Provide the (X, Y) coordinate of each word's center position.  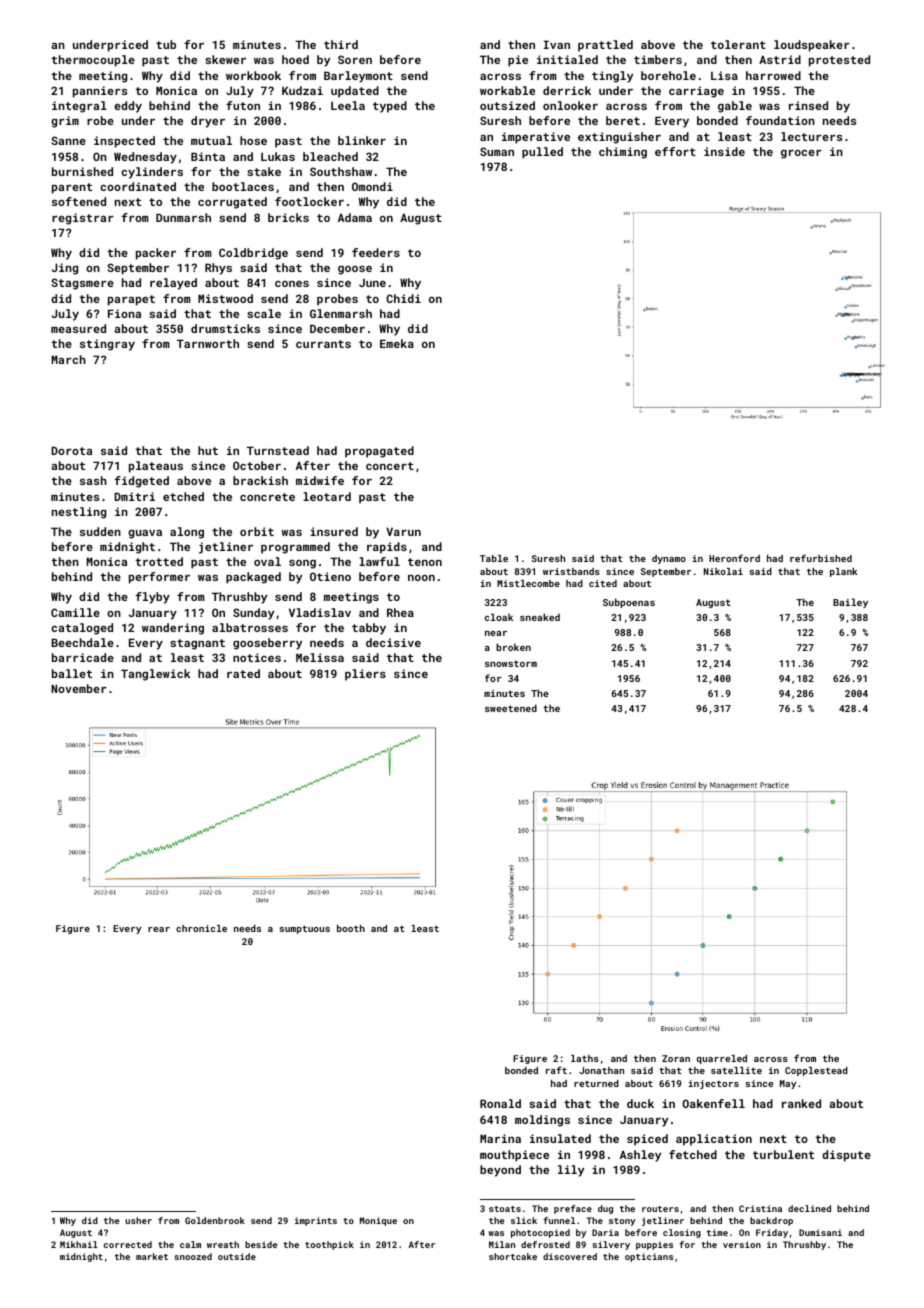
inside (724, 151)
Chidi (403, 298)
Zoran (676, 1058)
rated (243, 673)
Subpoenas (629, 603)
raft (556, 1070)
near (496, 633)
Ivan (557, 44)
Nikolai (723, 571)
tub (166, 44)
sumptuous (305, 929)
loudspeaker (812, 46)
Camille (75, 612)
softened (79, 201)
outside (237, 1256)
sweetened (511, 708)
